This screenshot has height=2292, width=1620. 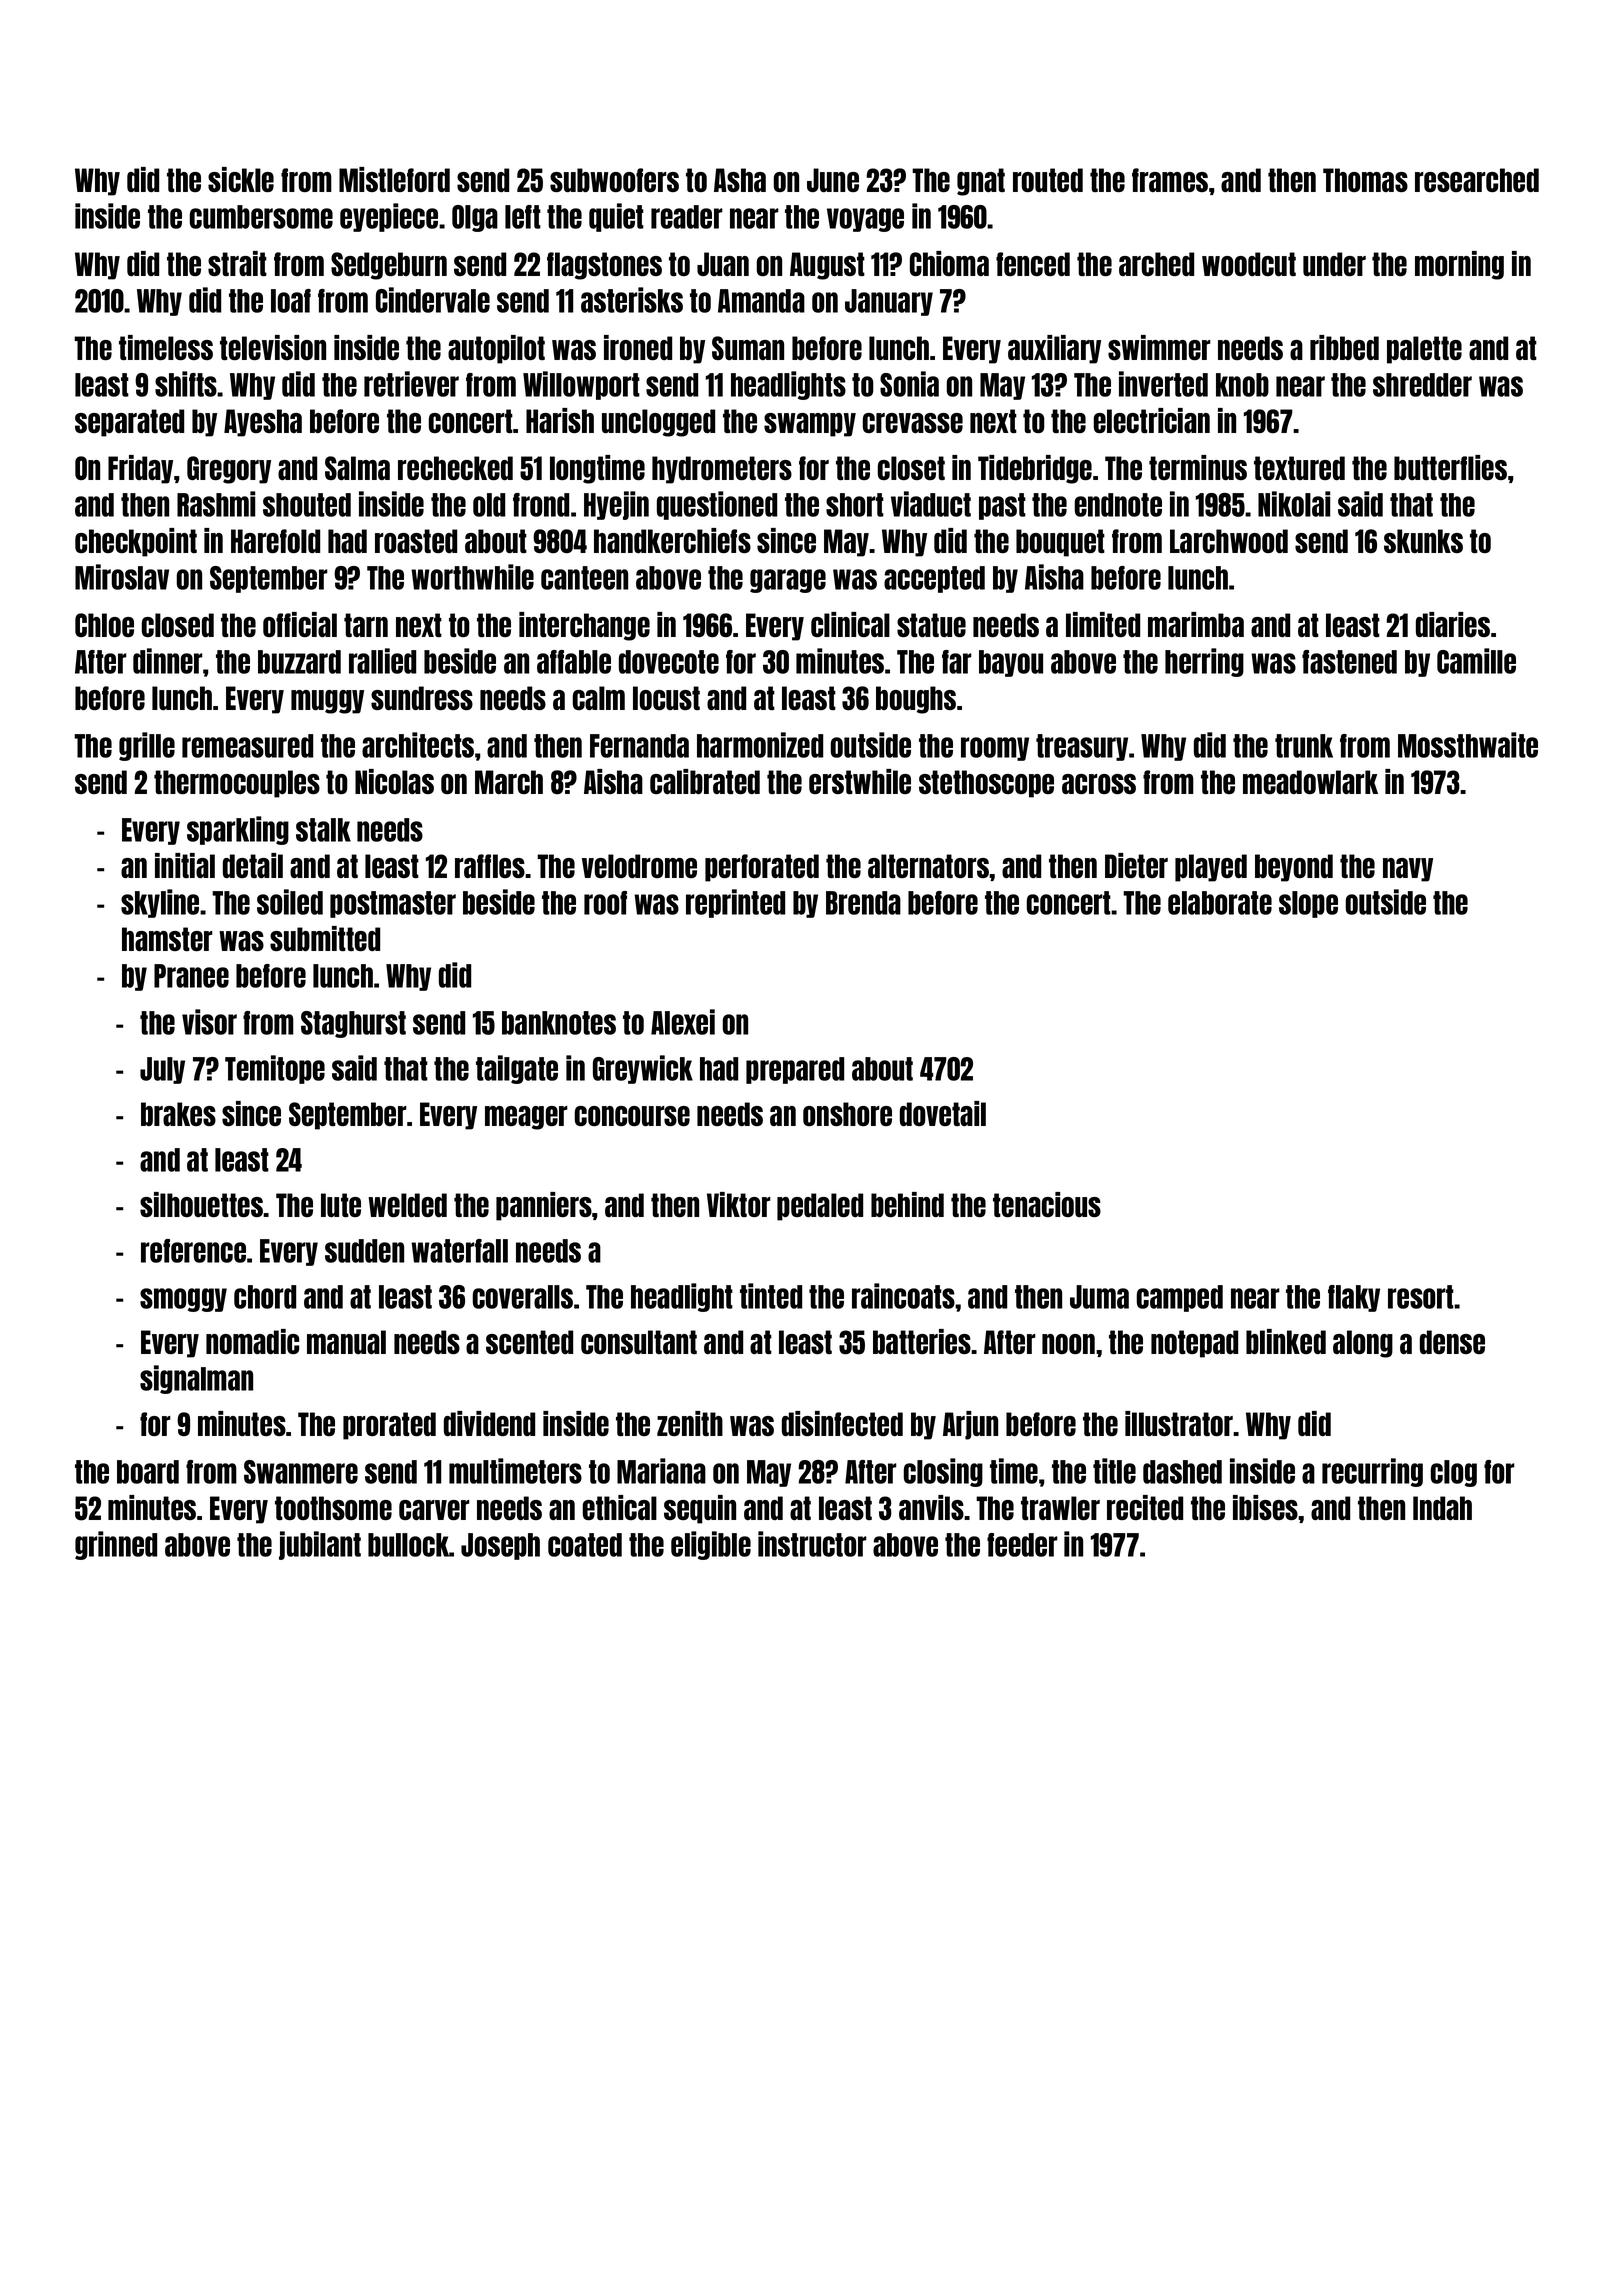 I want to click on Salma, so click(x=357, y=468).
